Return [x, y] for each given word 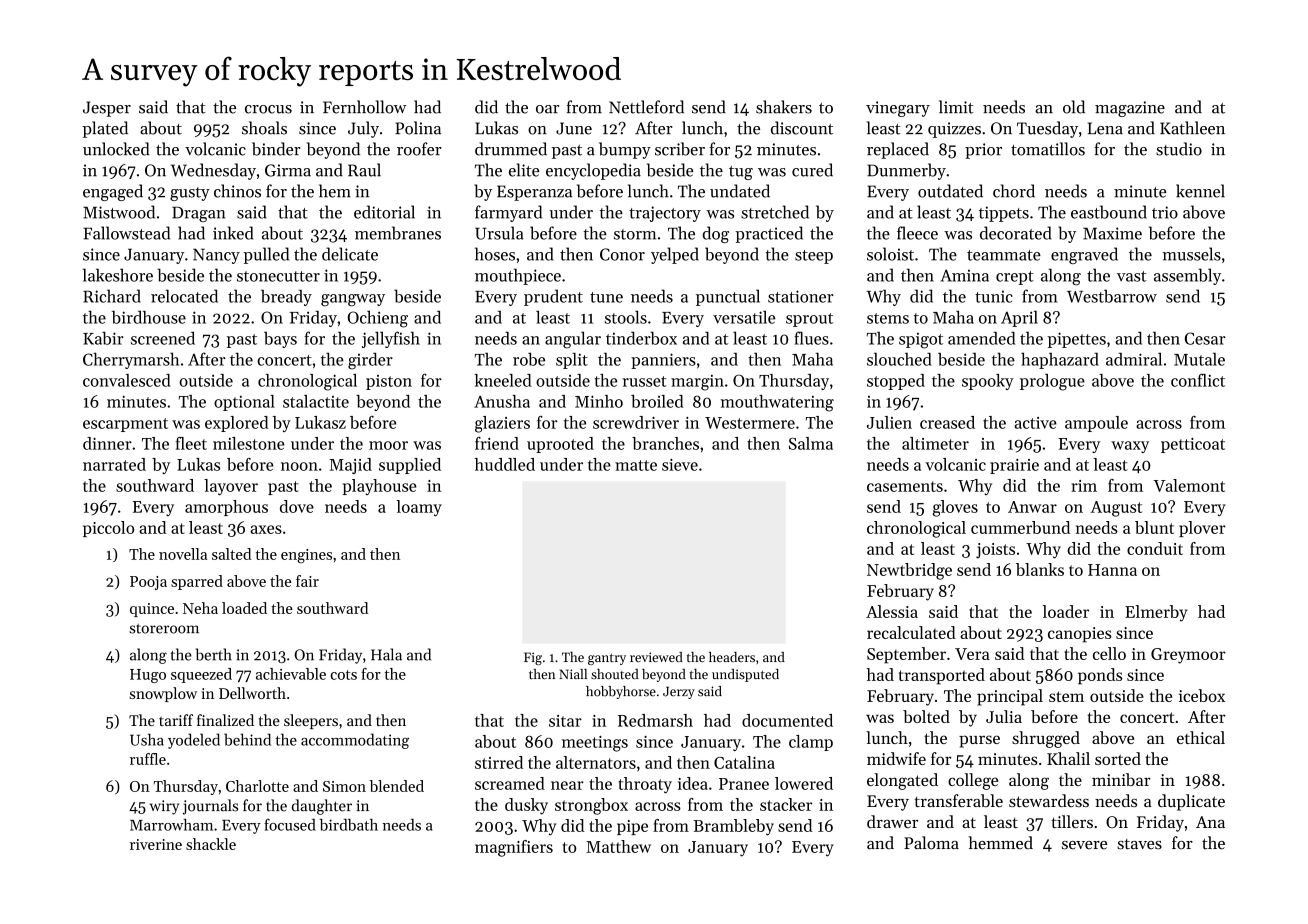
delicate [350, 254]
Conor [622, 254]
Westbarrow [1112, 296]
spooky [988, 382]
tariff [176, 720]
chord [1014, 191]
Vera [972, 654]
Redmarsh [655, 720]
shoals [264, 128]
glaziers [502, 424]
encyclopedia [593, 171]
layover [231, 487]
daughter [322, 807]
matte [636, 465]
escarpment [125, 425]
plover [1202, 529]
